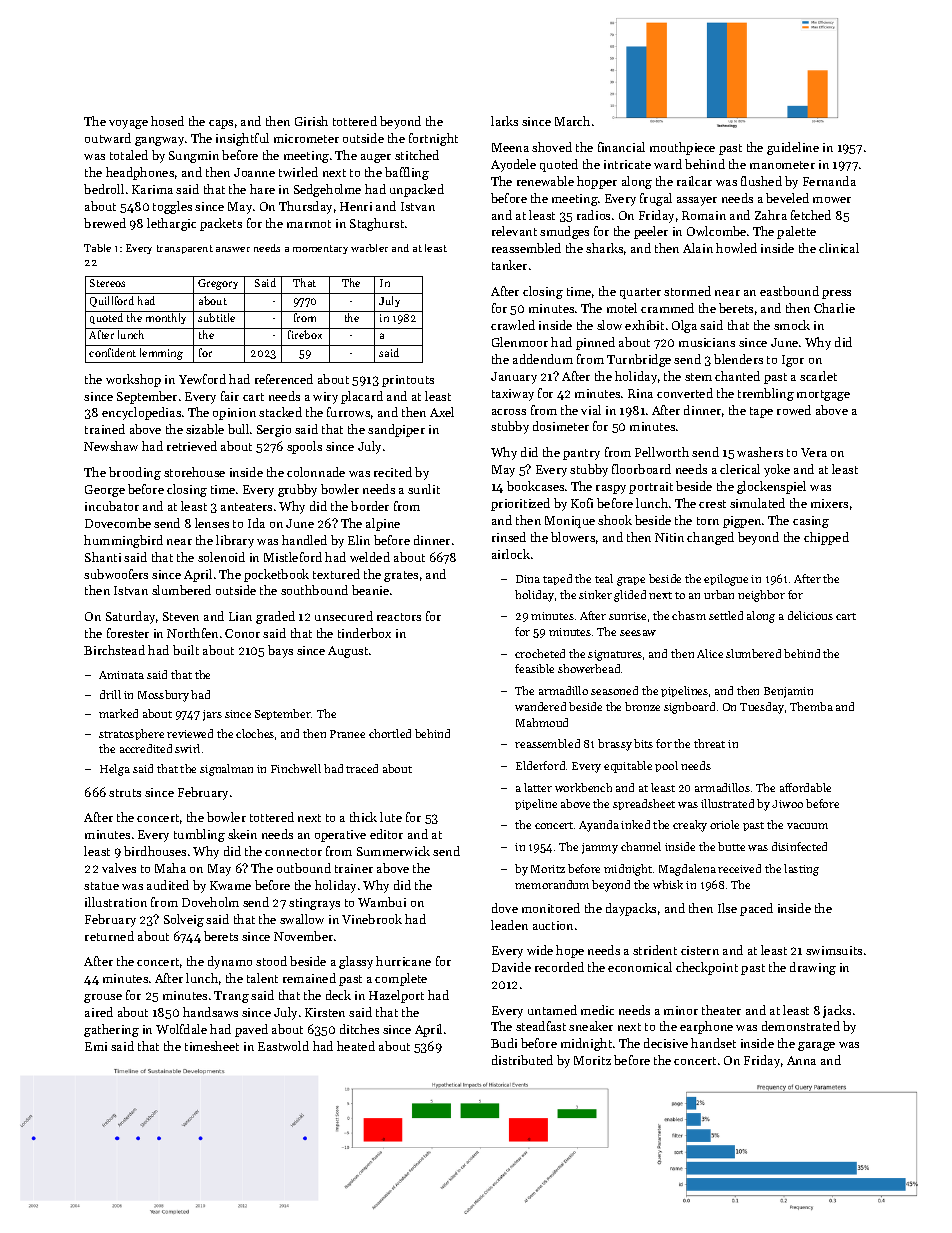  Describe the element at coordinates (103, 998) in the image. I see `grouse` at that location.
